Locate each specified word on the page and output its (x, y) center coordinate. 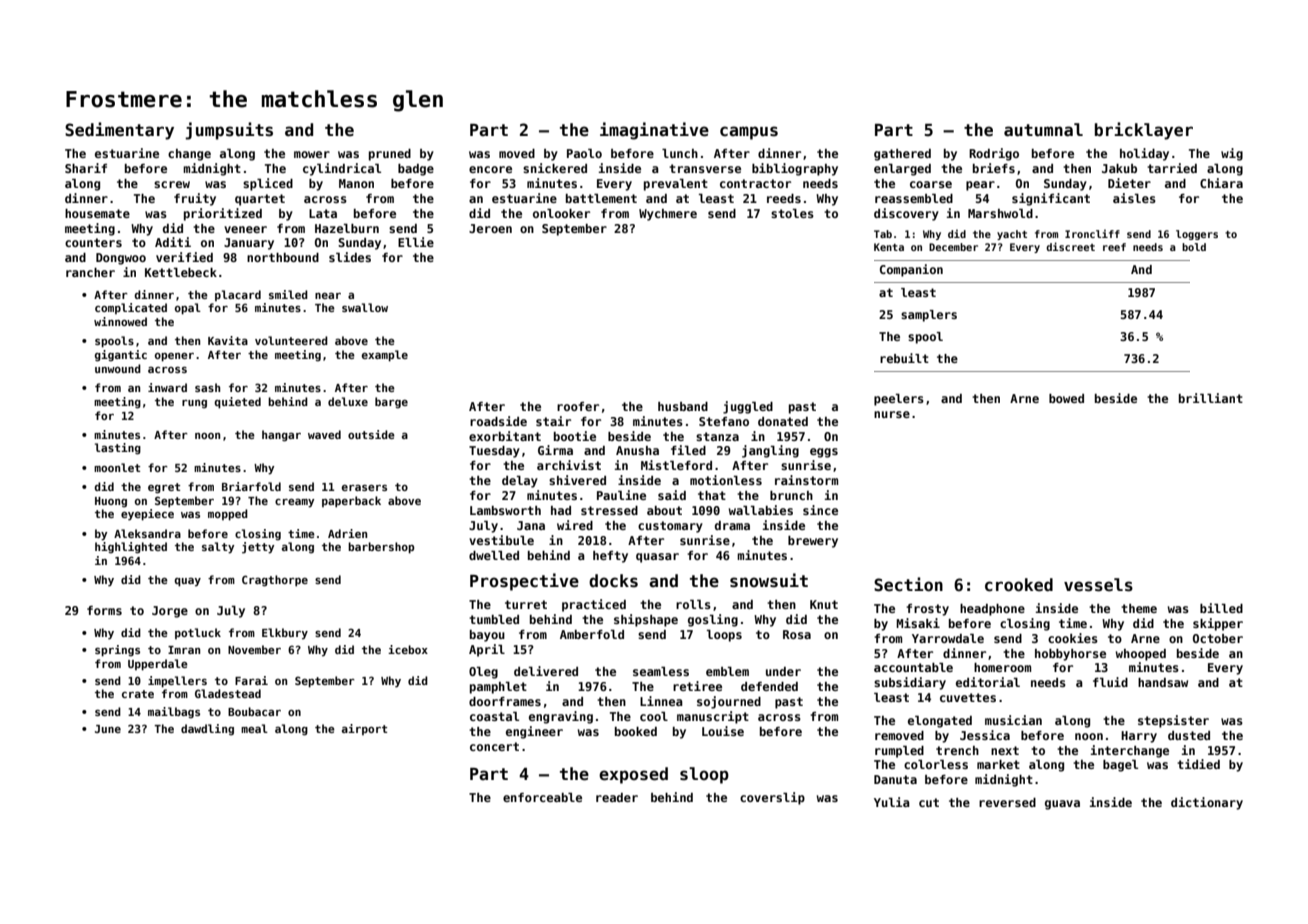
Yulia (892, 802)
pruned (390, 155)
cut (929, 802)
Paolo (584, 153)
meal (254, 728)
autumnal (1043, 130)
